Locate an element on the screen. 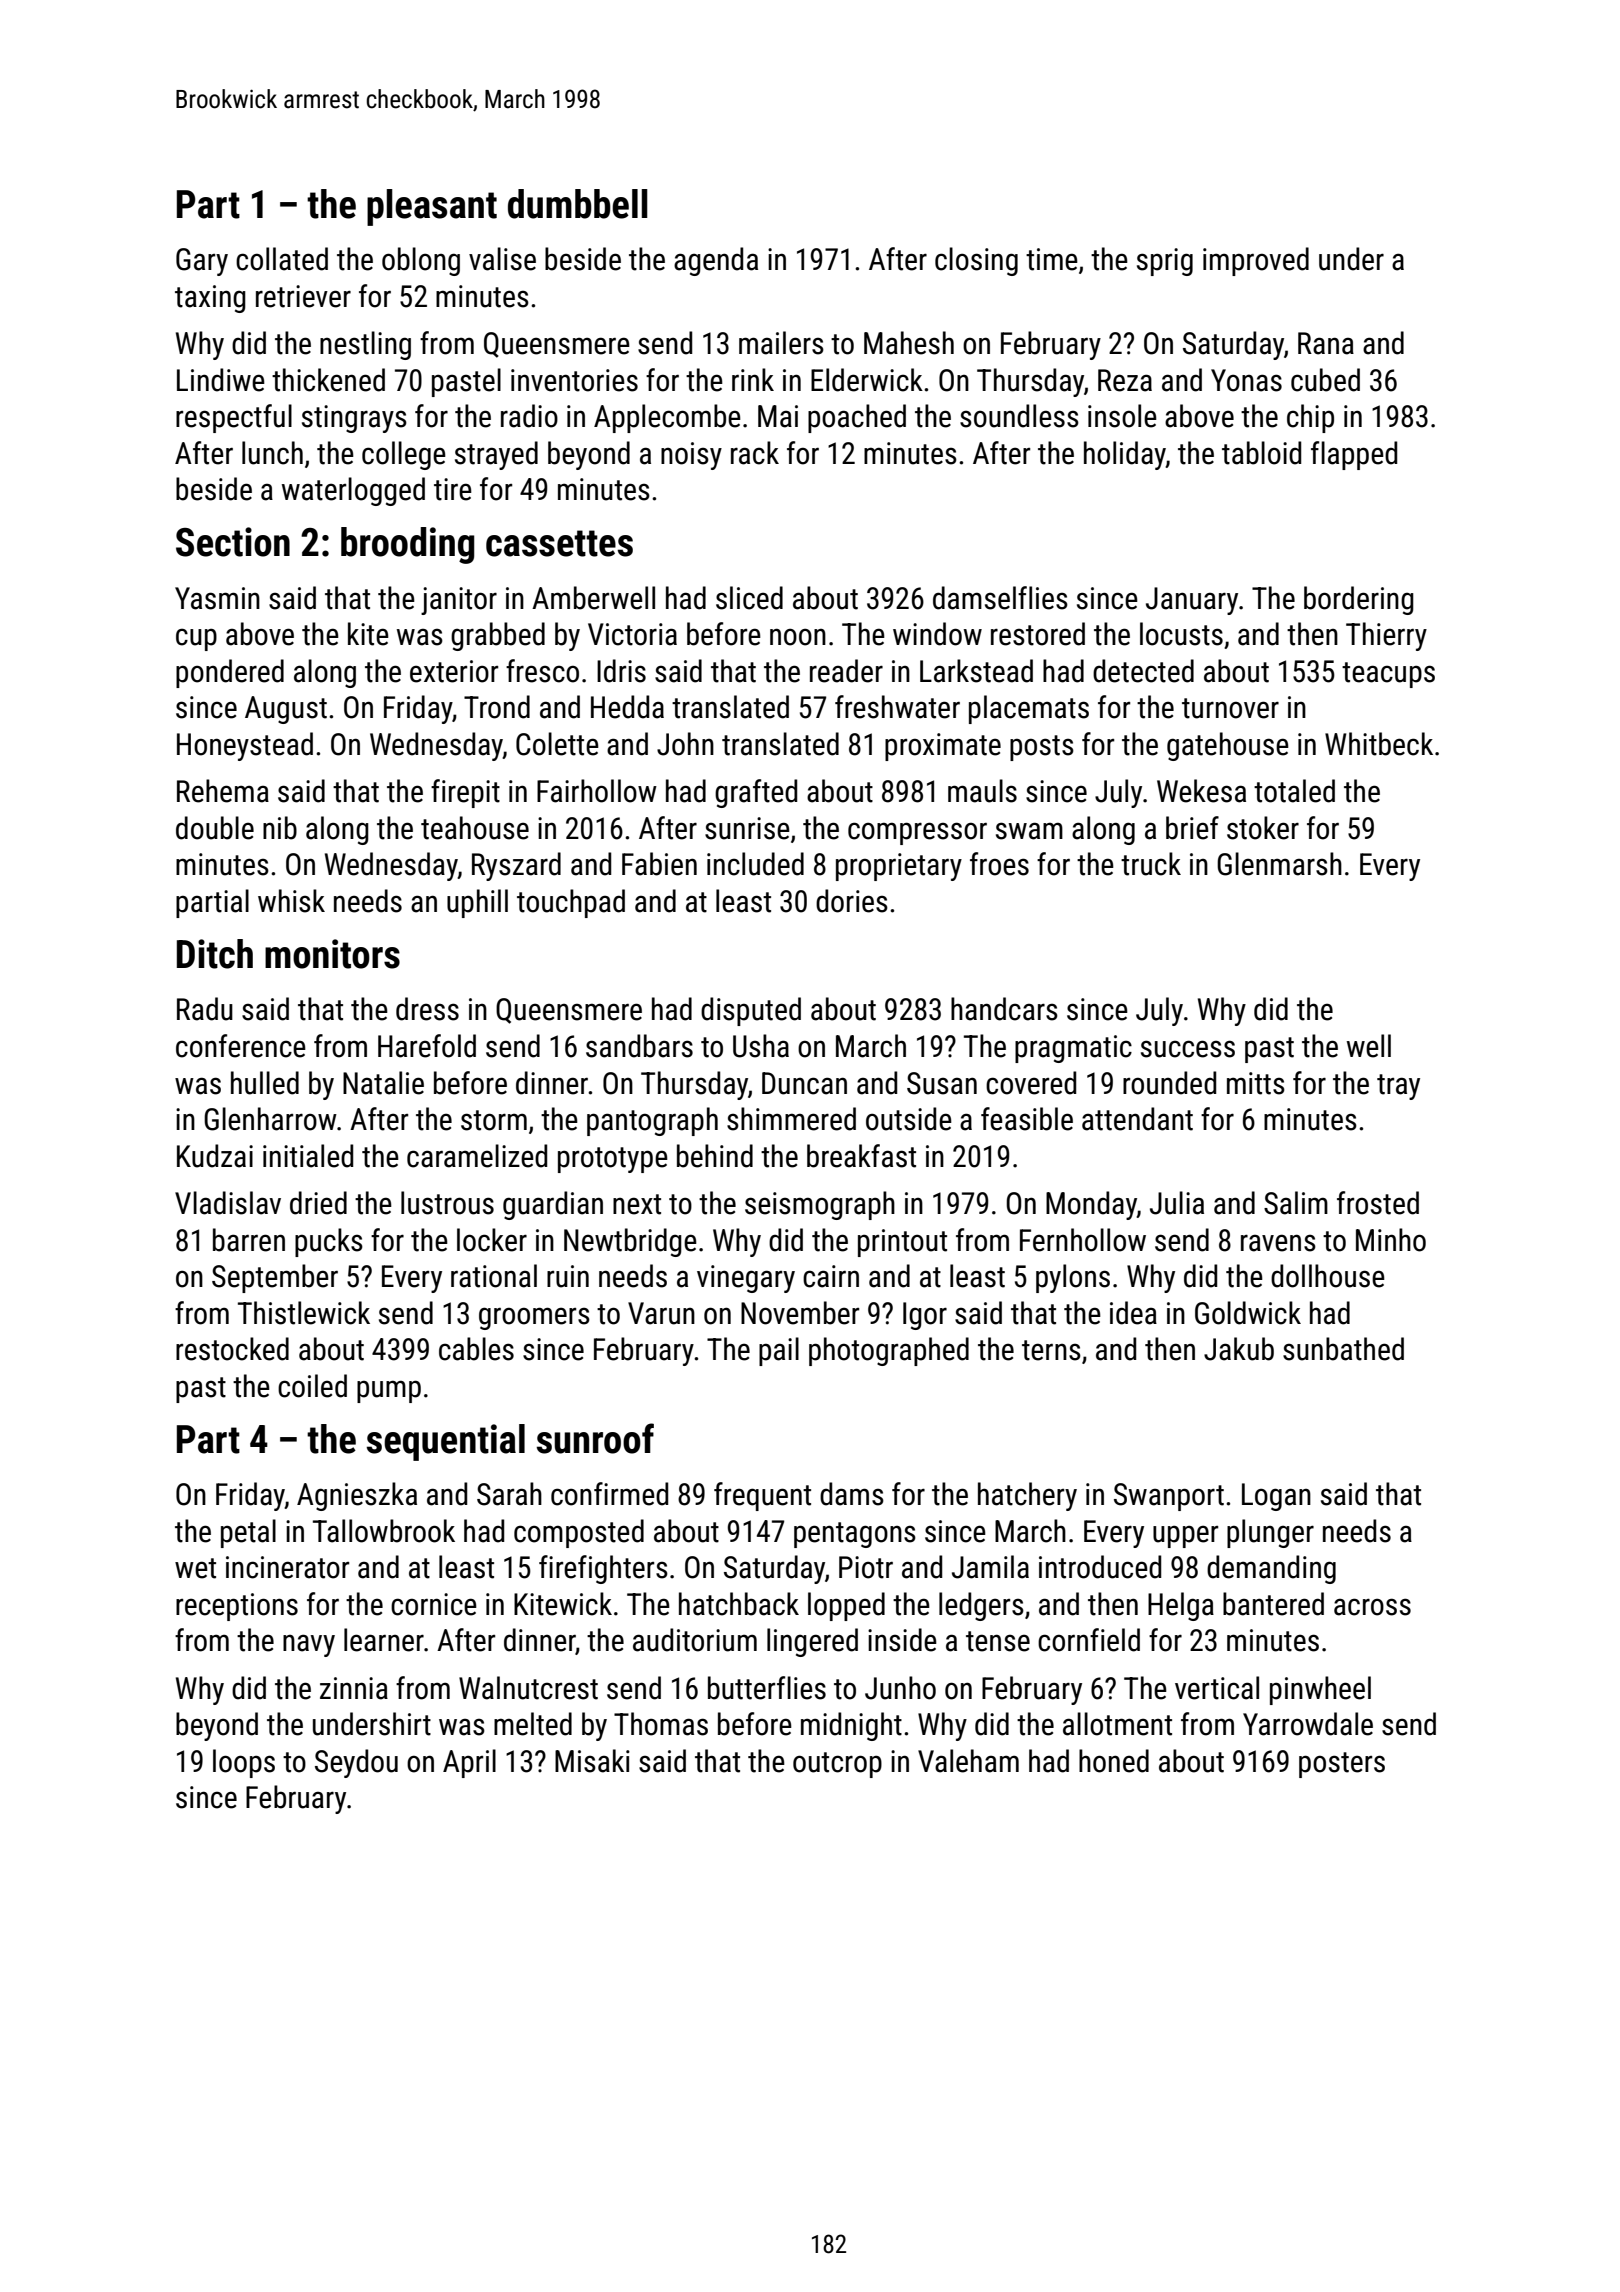 Image resolution: width=1620 pixels, height=2292 pixels. April is located at coordinates (469, 1763).
